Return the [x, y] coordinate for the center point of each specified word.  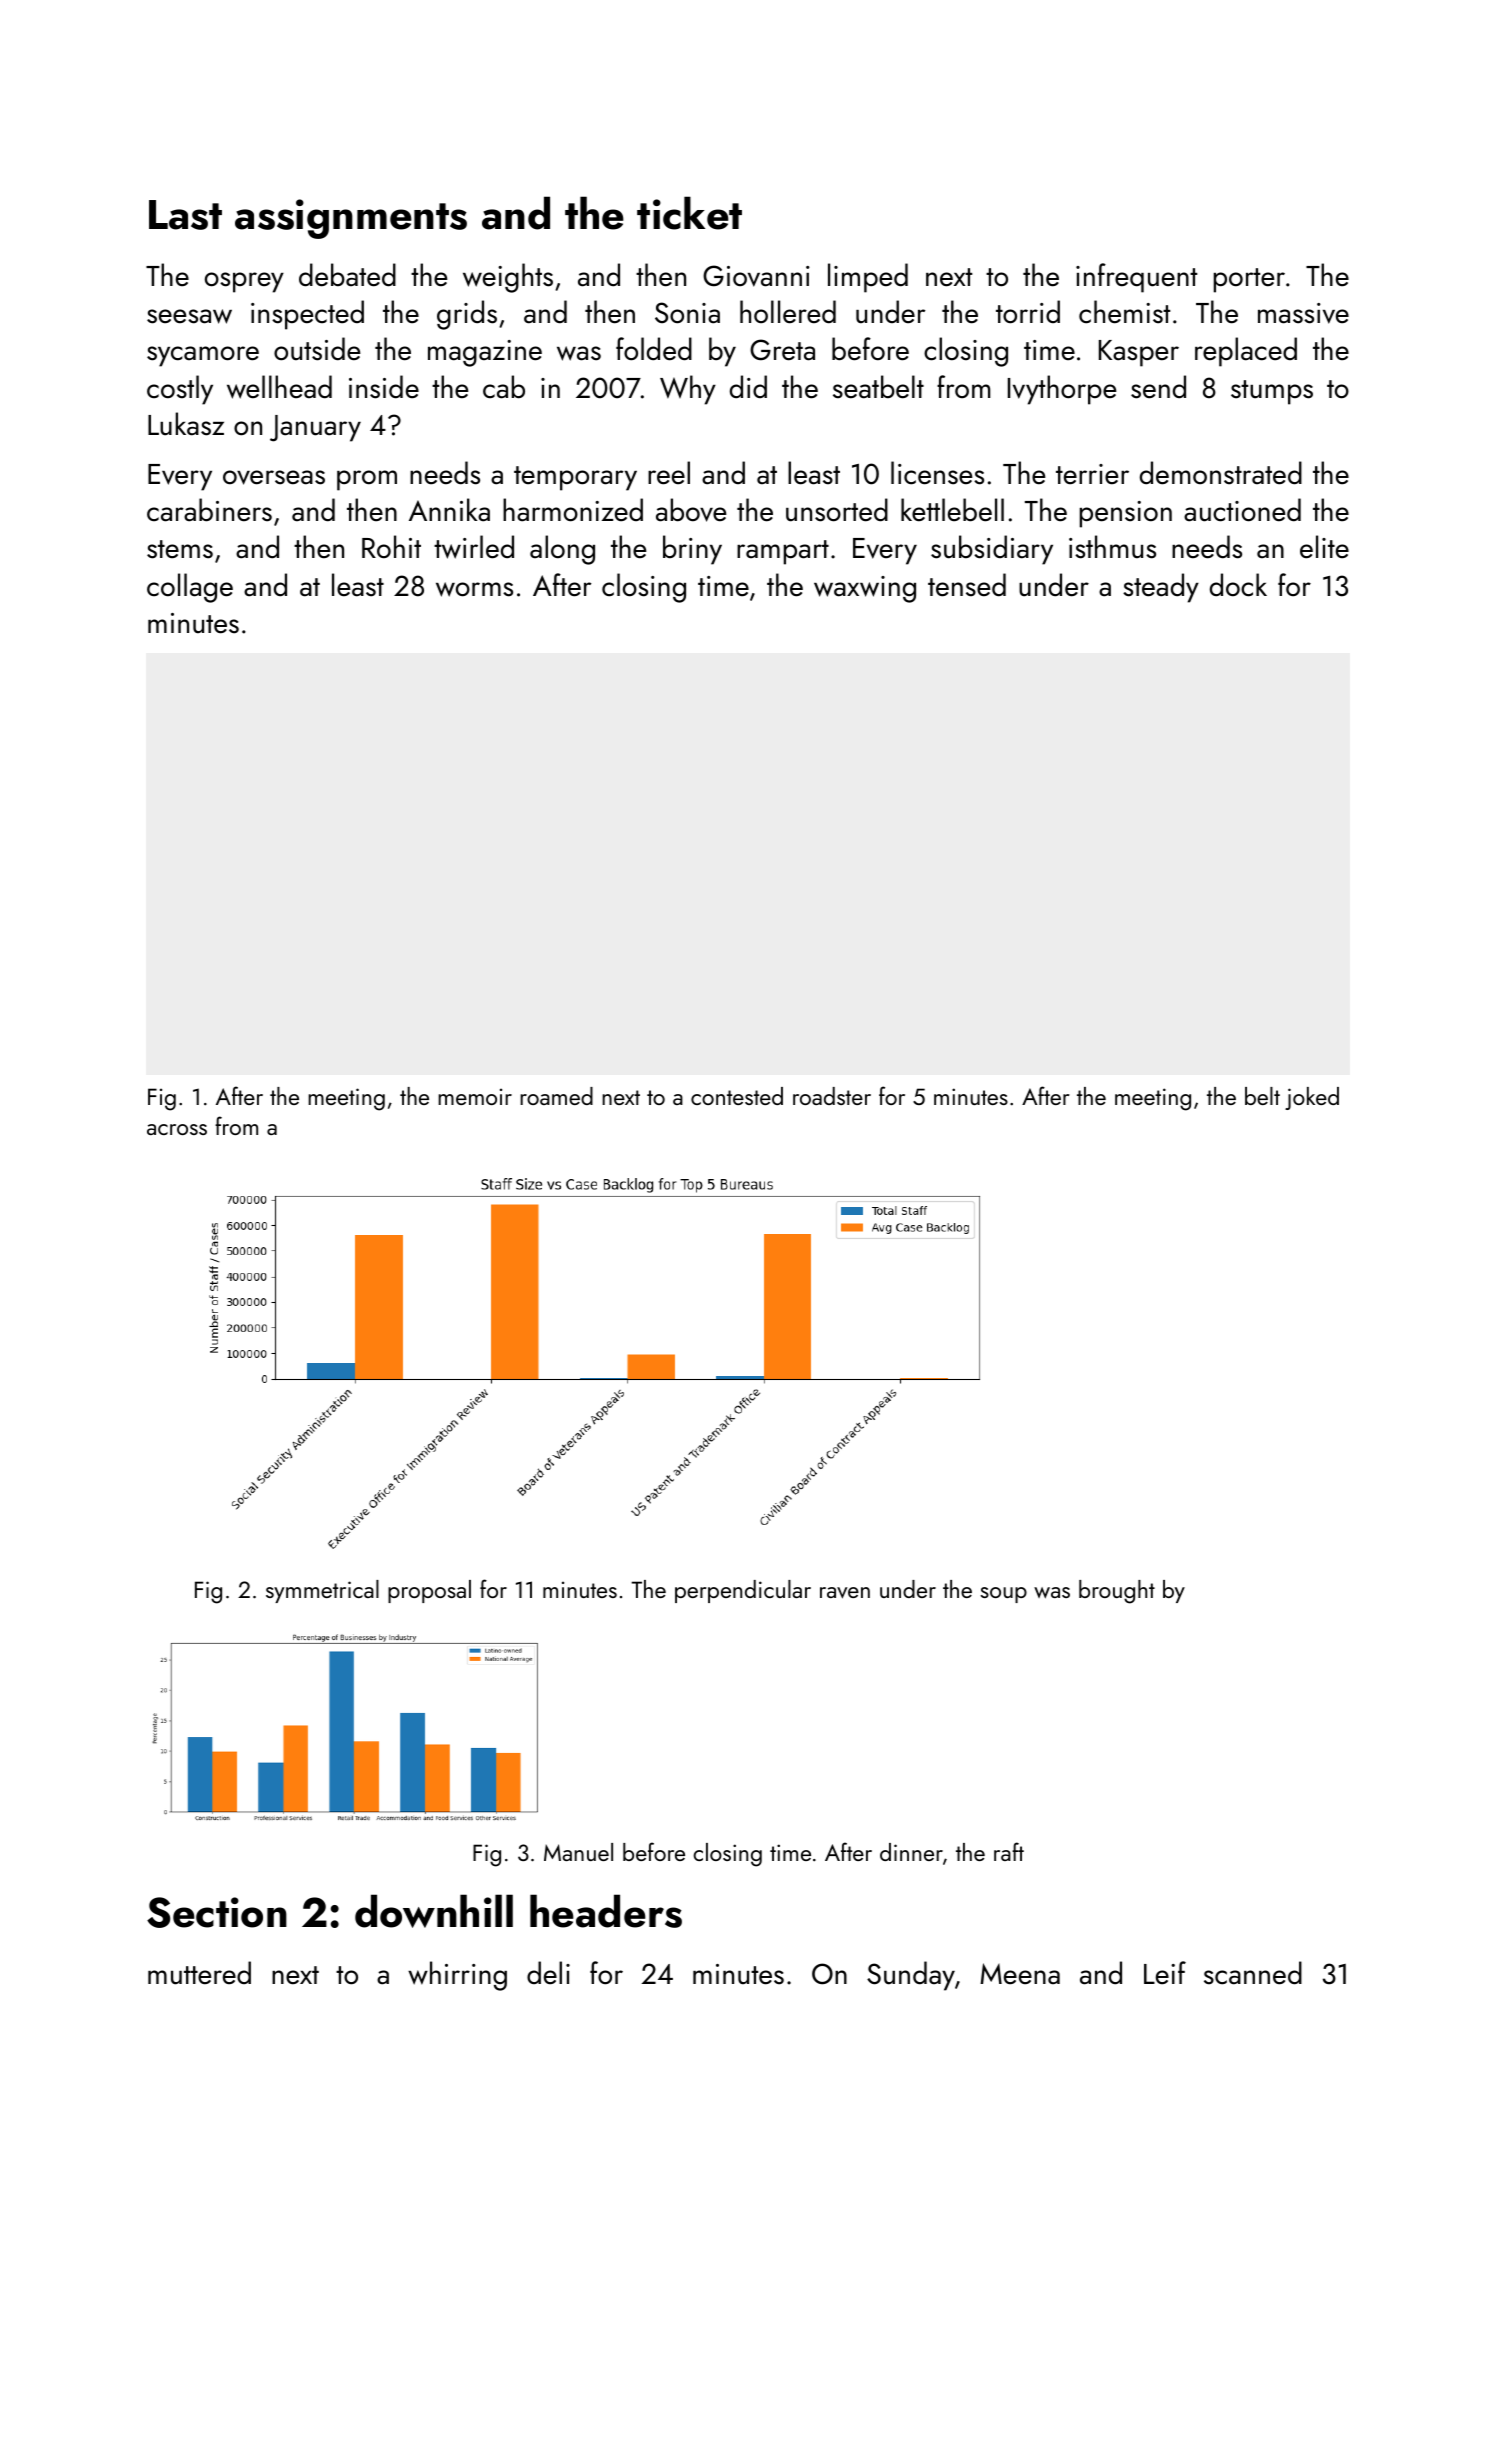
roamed [556, 1096]
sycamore [203, 356]
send [1158, 387]
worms [474, 589]
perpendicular [743, 1591]
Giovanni [756, 276]
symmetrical [322, 1591]
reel [669, 473]
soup [1004, 1595]
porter [1249, 280]
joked [1312, 1098]
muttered [199, 1973]
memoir [475, 1096]
